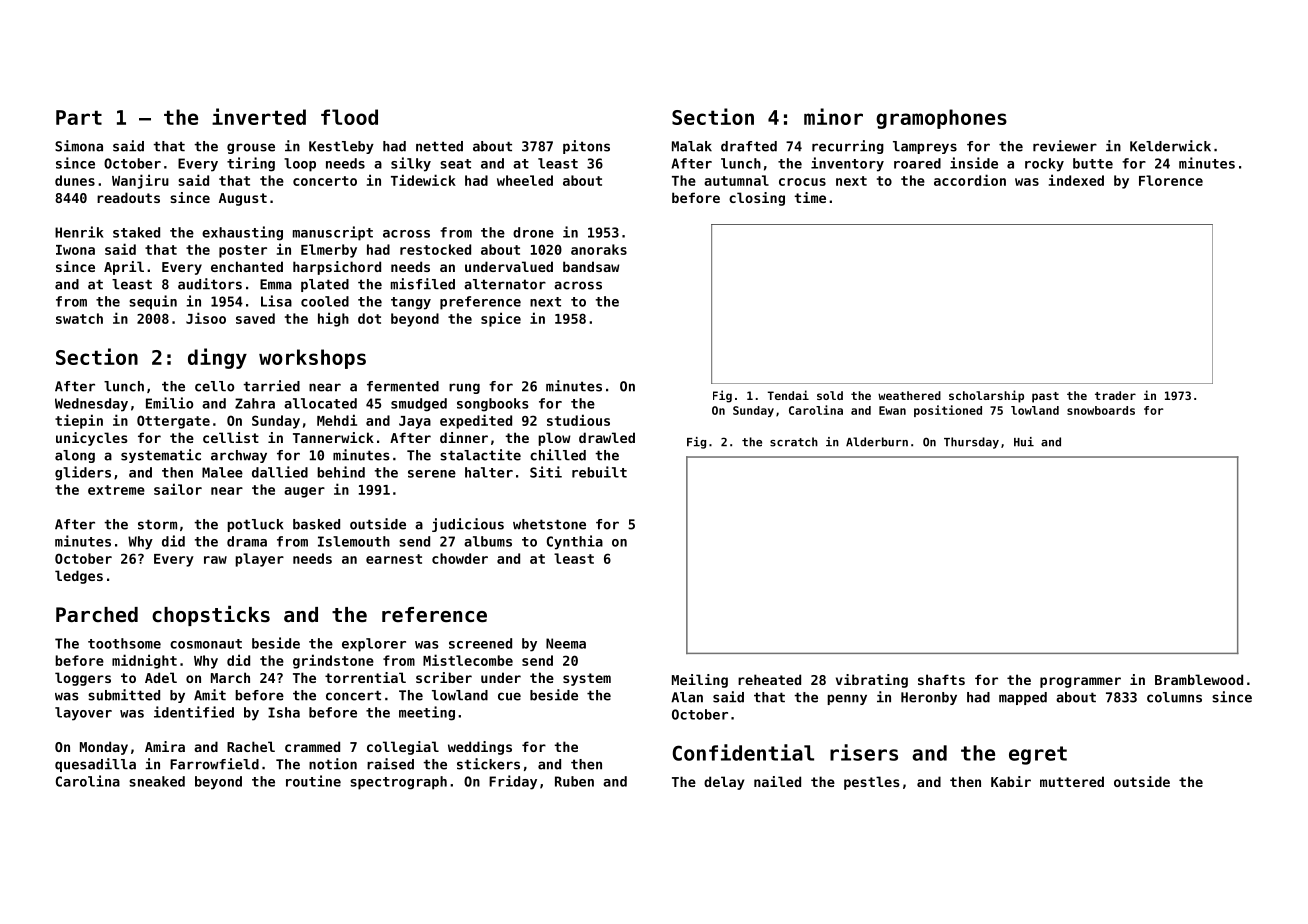  I want to click on whetstone, so click(549, 524).
